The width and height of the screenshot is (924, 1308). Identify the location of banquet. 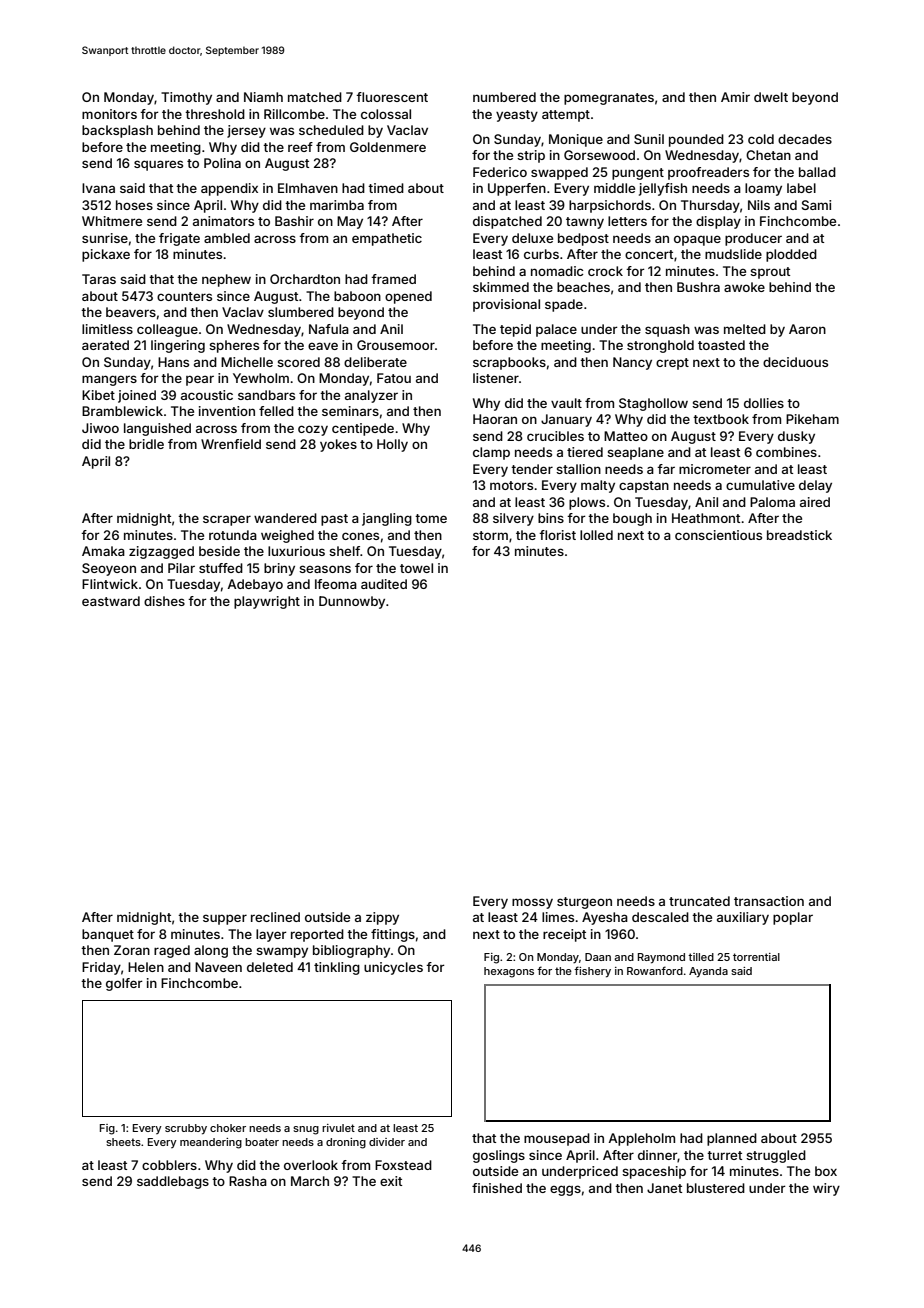
(108, 935).
